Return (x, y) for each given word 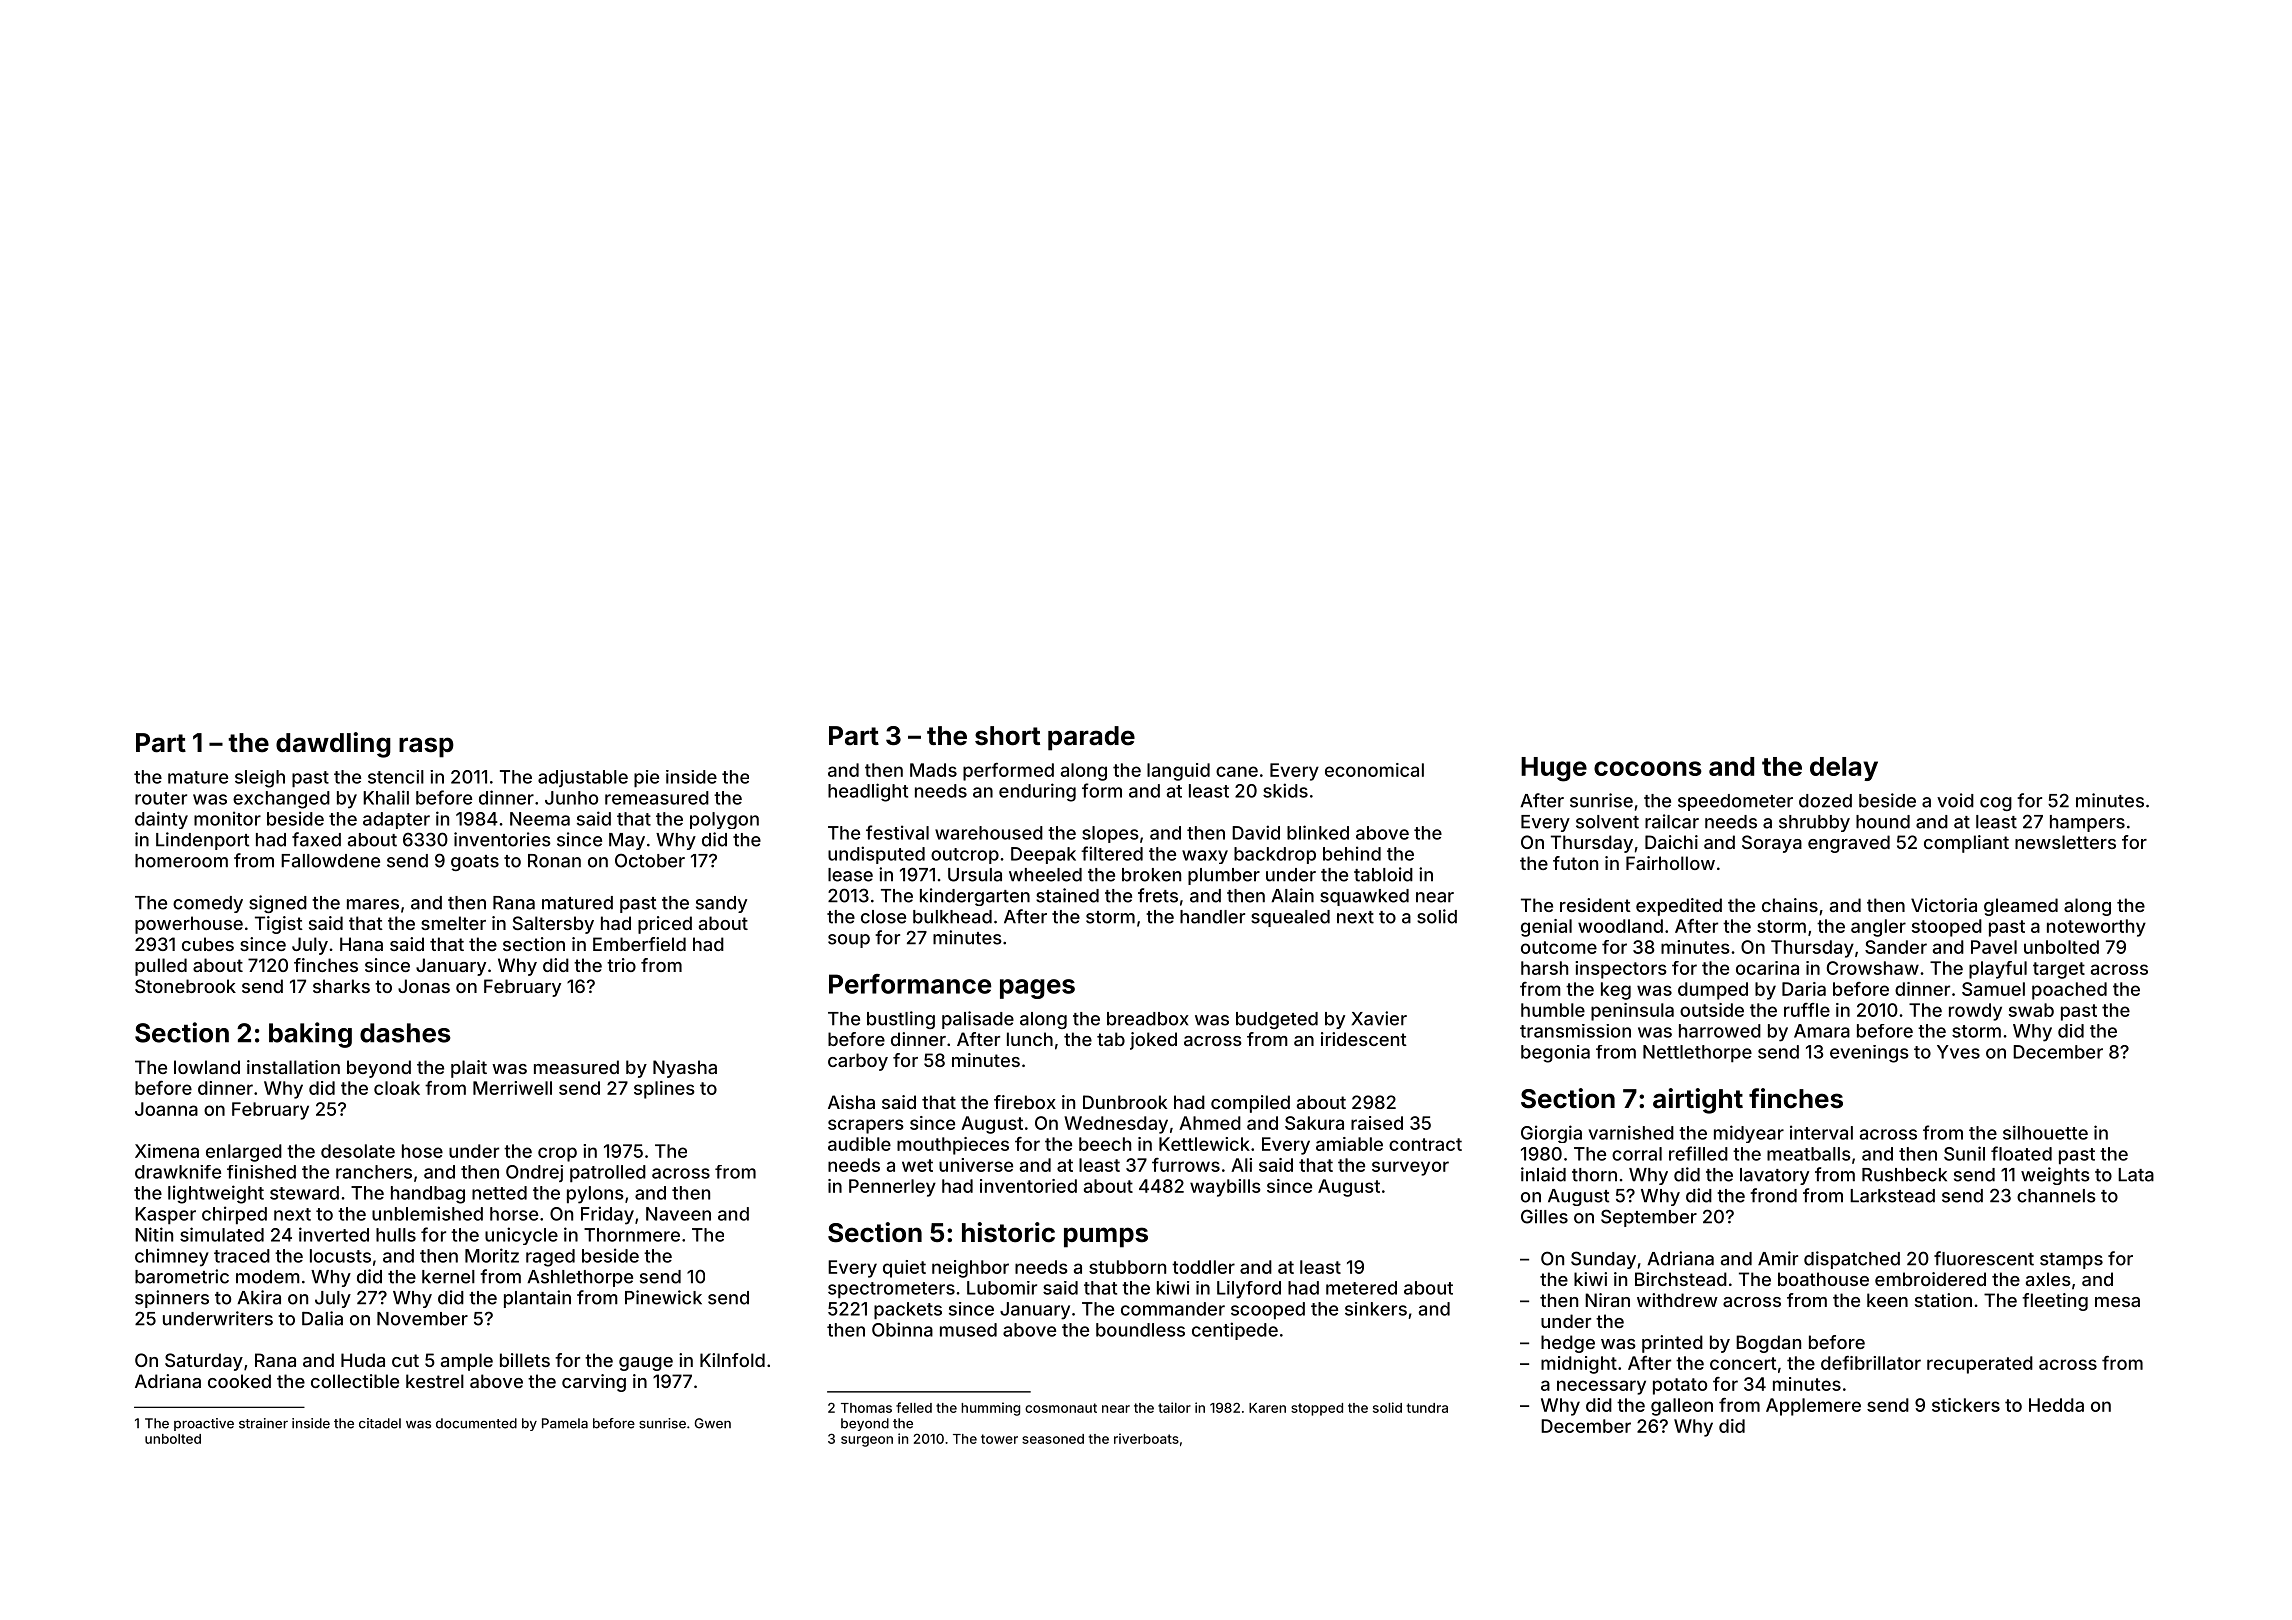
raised (1377, 1123)
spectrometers (891, 1290)
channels (2056, 1196)
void (1955, 800)
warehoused (989, 833)
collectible (355, 1381)
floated (2021, 1153)
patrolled (608, 1174)
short (1007, 736)
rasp (426, 747)
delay (1844, 769)
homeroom (181, 861)
